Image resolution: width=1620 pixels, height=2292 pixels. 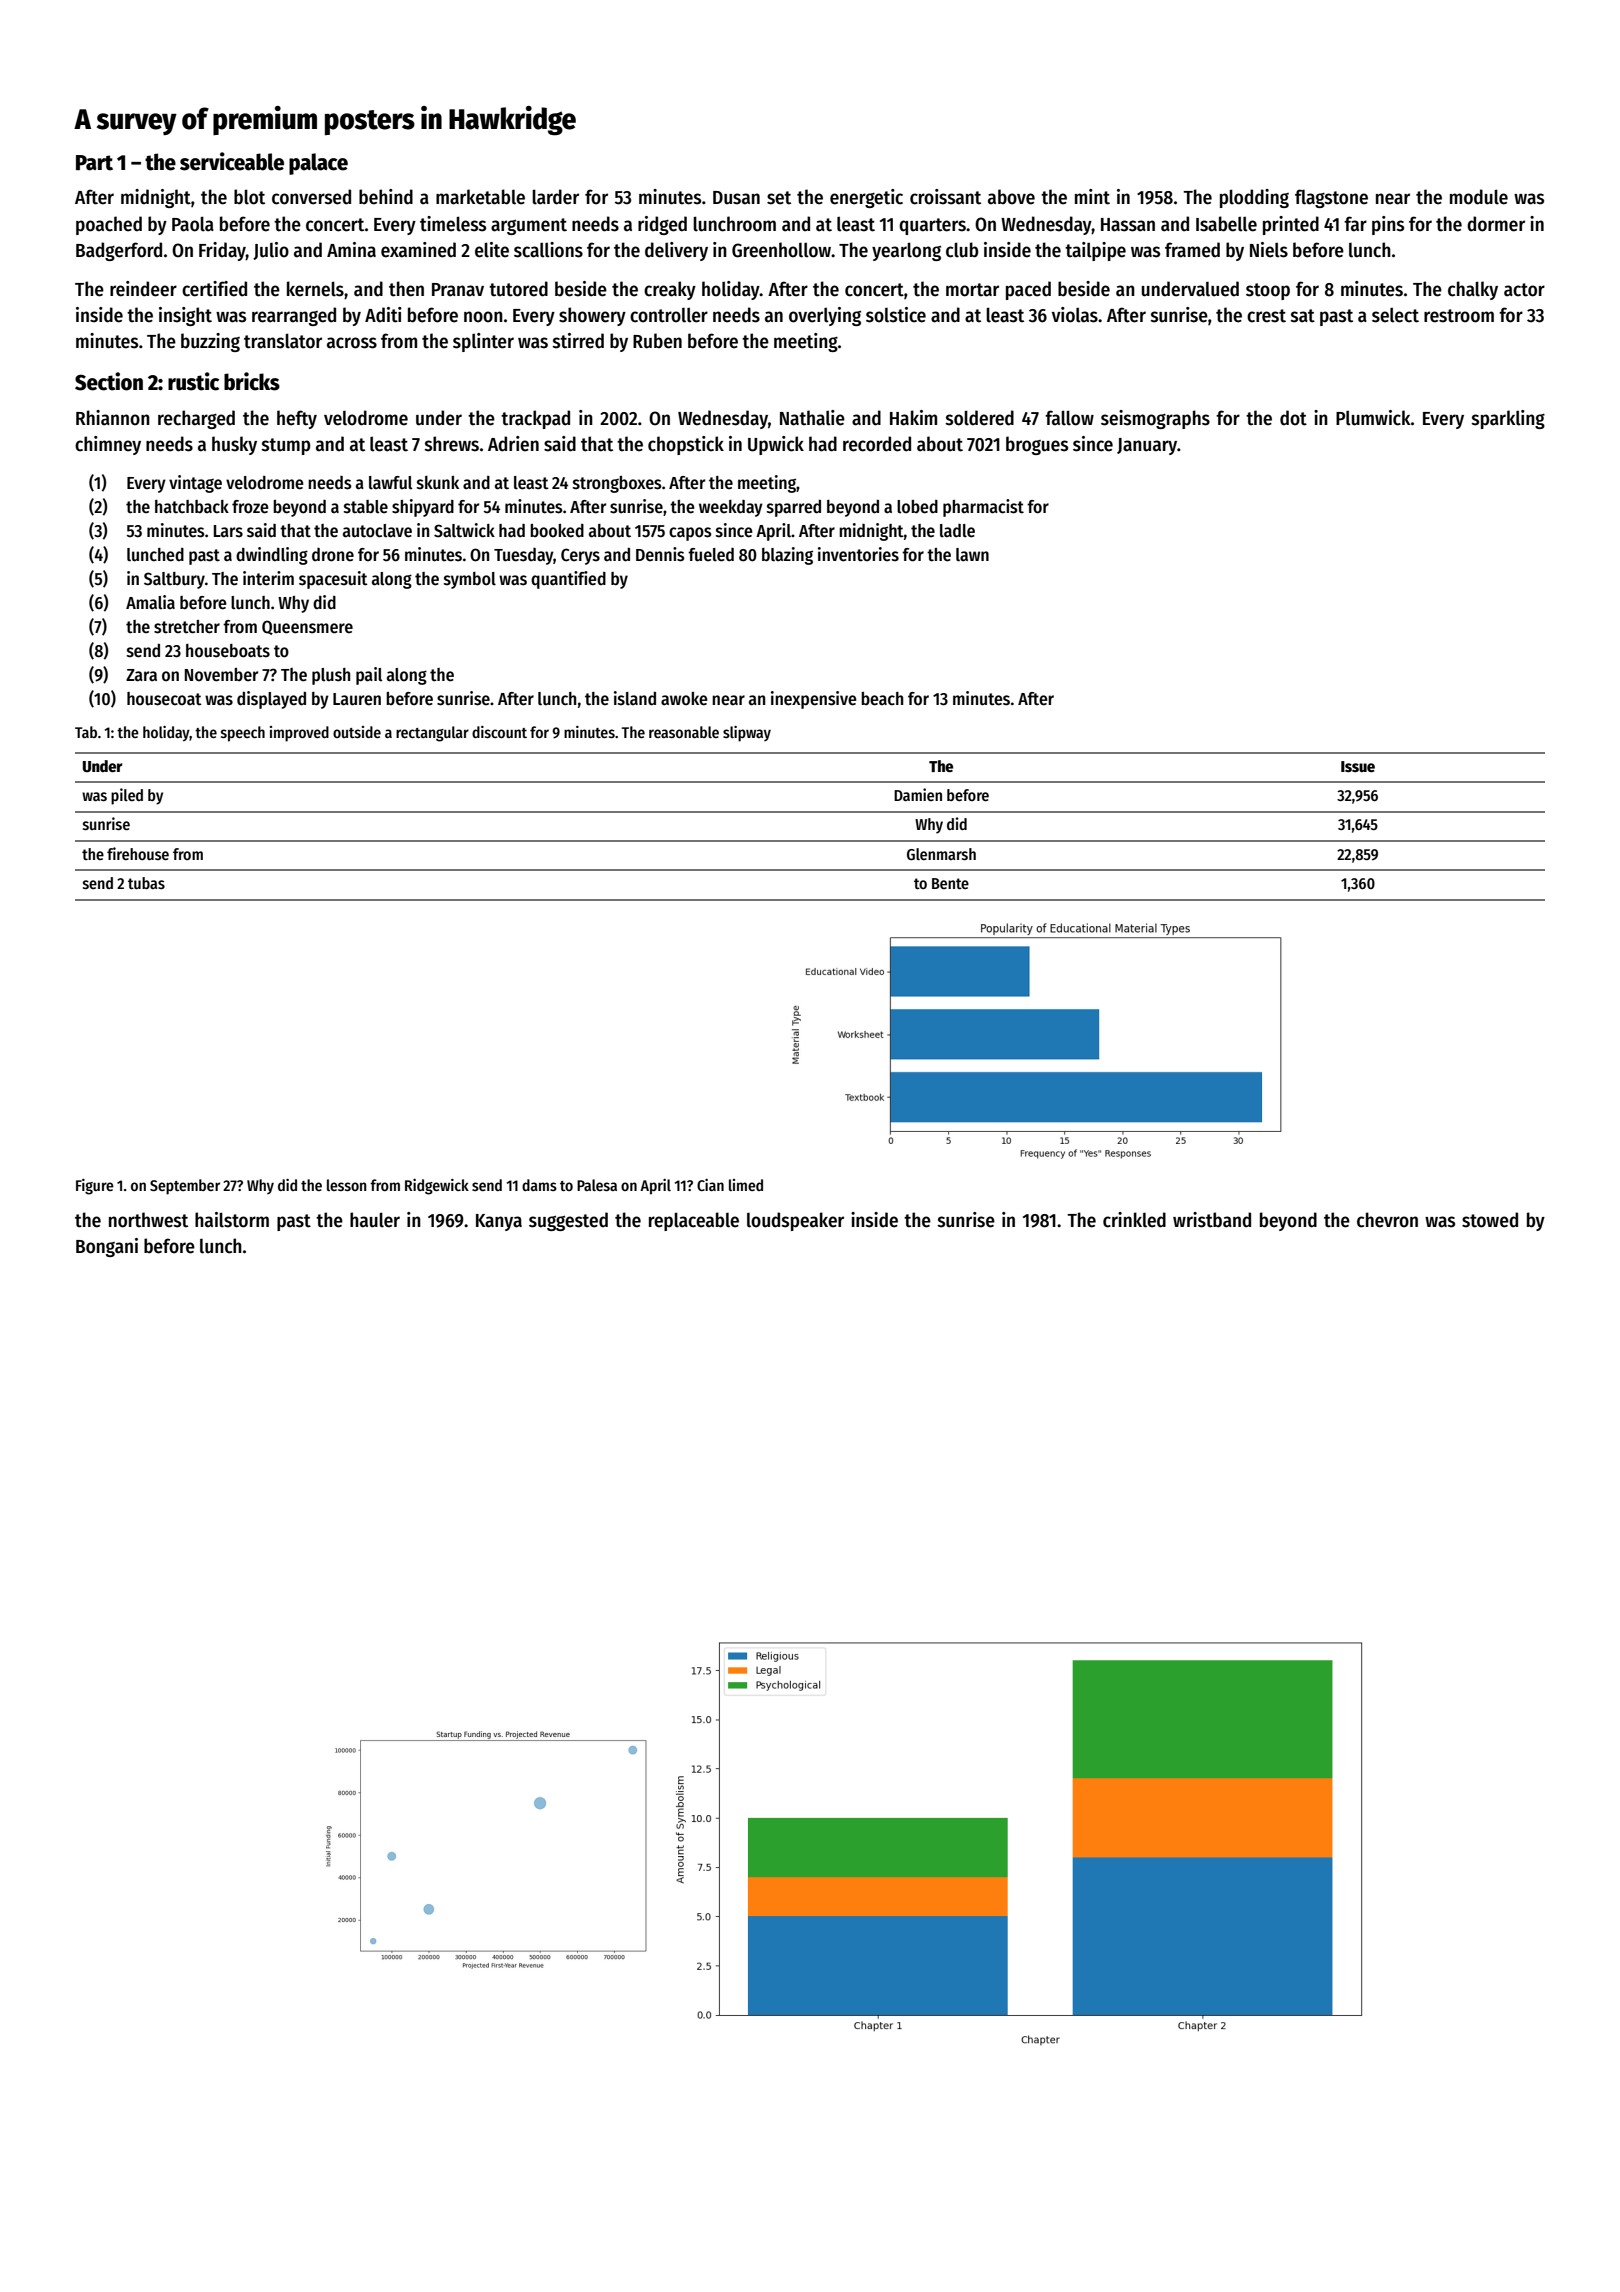 I want to click on actor, so click(x=1524, y=290).
